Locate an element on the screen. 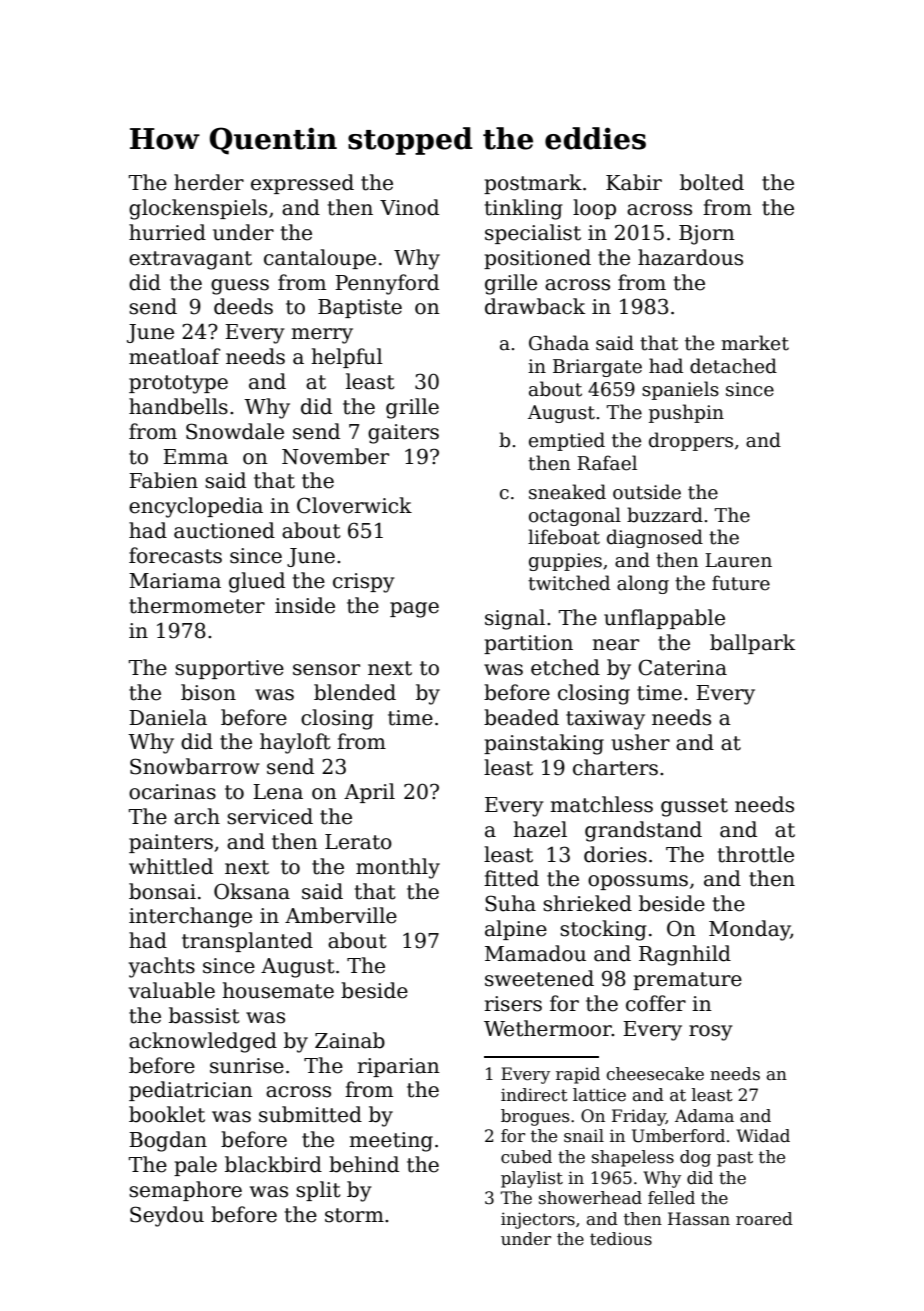 This screenshot has height=1311, width=924. forecasts is located at coordinates (175, 555).
